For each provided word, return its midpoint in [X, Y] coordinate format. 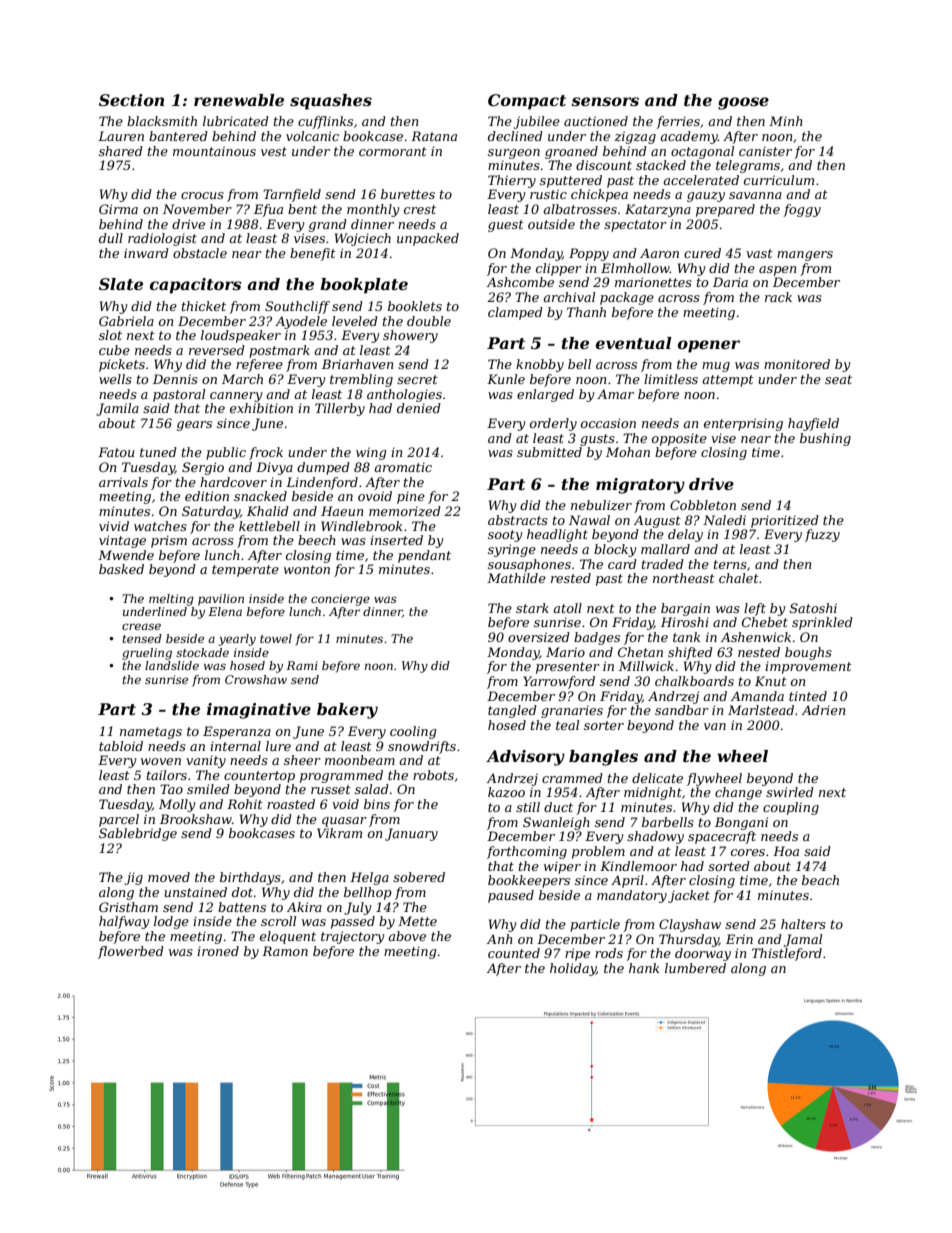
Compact [527, 102]
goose [743, 103]
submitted [549, 452]
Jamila [117, 409]
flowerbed [131, 952]
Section [131, 100]
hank [644, 968]
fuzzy [822, 535]
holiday [573, 969]
